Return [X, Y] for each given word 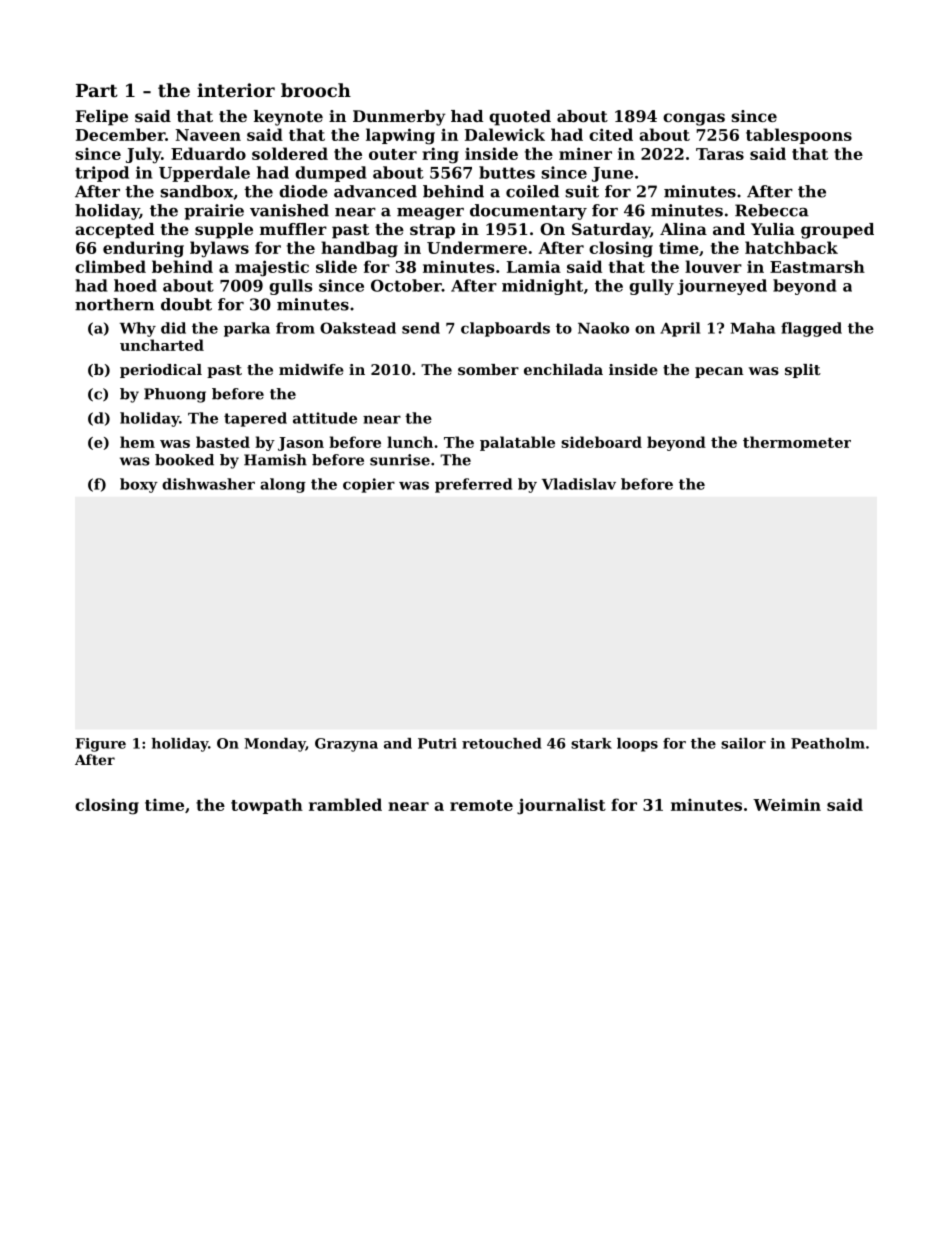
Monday [275, 745]
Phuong [175, 395]
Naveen [208, 135]
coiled [532, 191]
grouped [837, 231]
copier [369, 485]
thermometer [797, 442]
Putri [437, 743]
